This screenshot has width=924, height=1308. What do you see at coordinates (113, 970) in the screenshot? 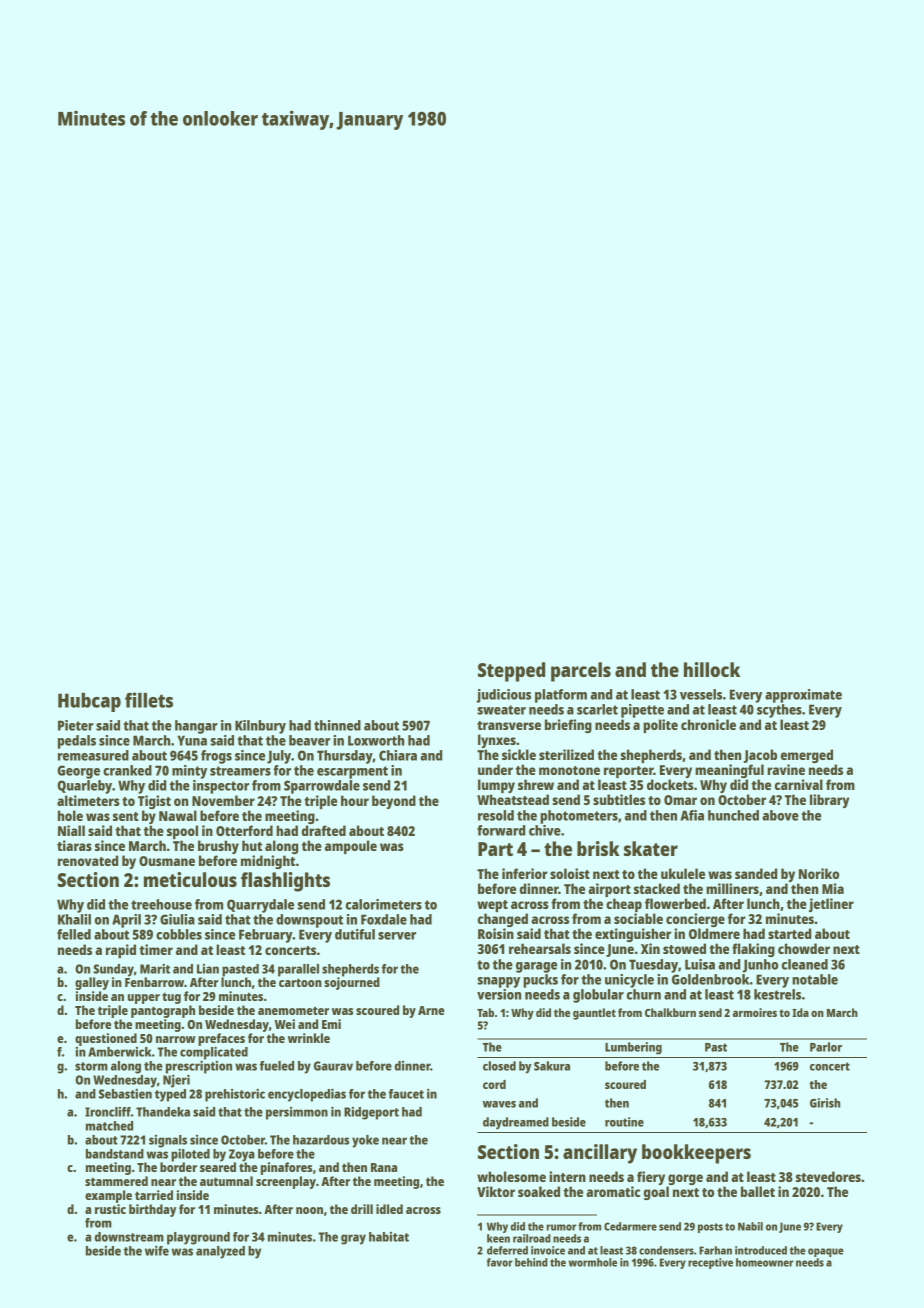
I see `Sunday` at bounding box center [113, 970].
